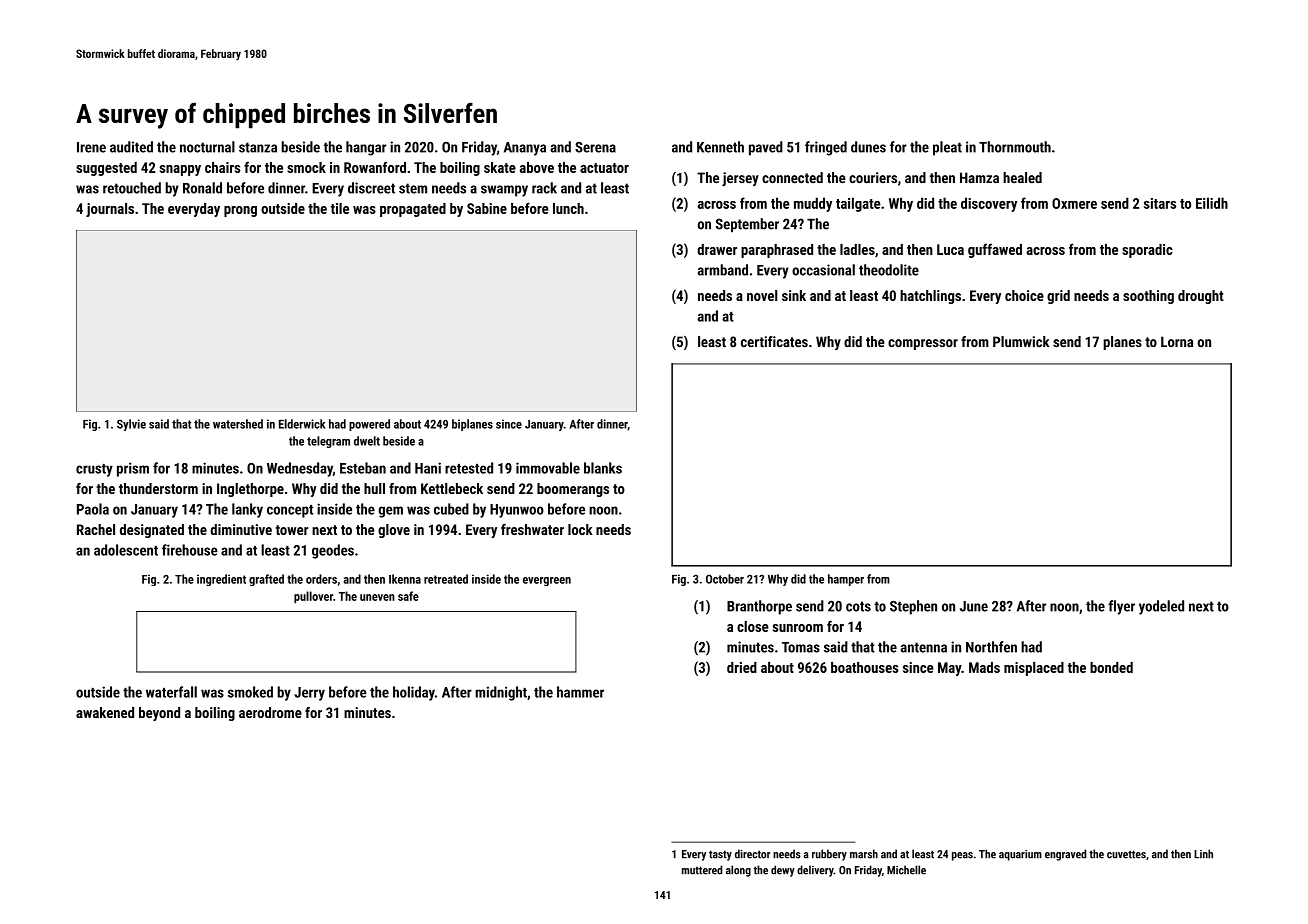 The height and width of the document is (924, 1308). Describe the element at coordinates (309, 694) in the document. I see `Jerry` at that location.
